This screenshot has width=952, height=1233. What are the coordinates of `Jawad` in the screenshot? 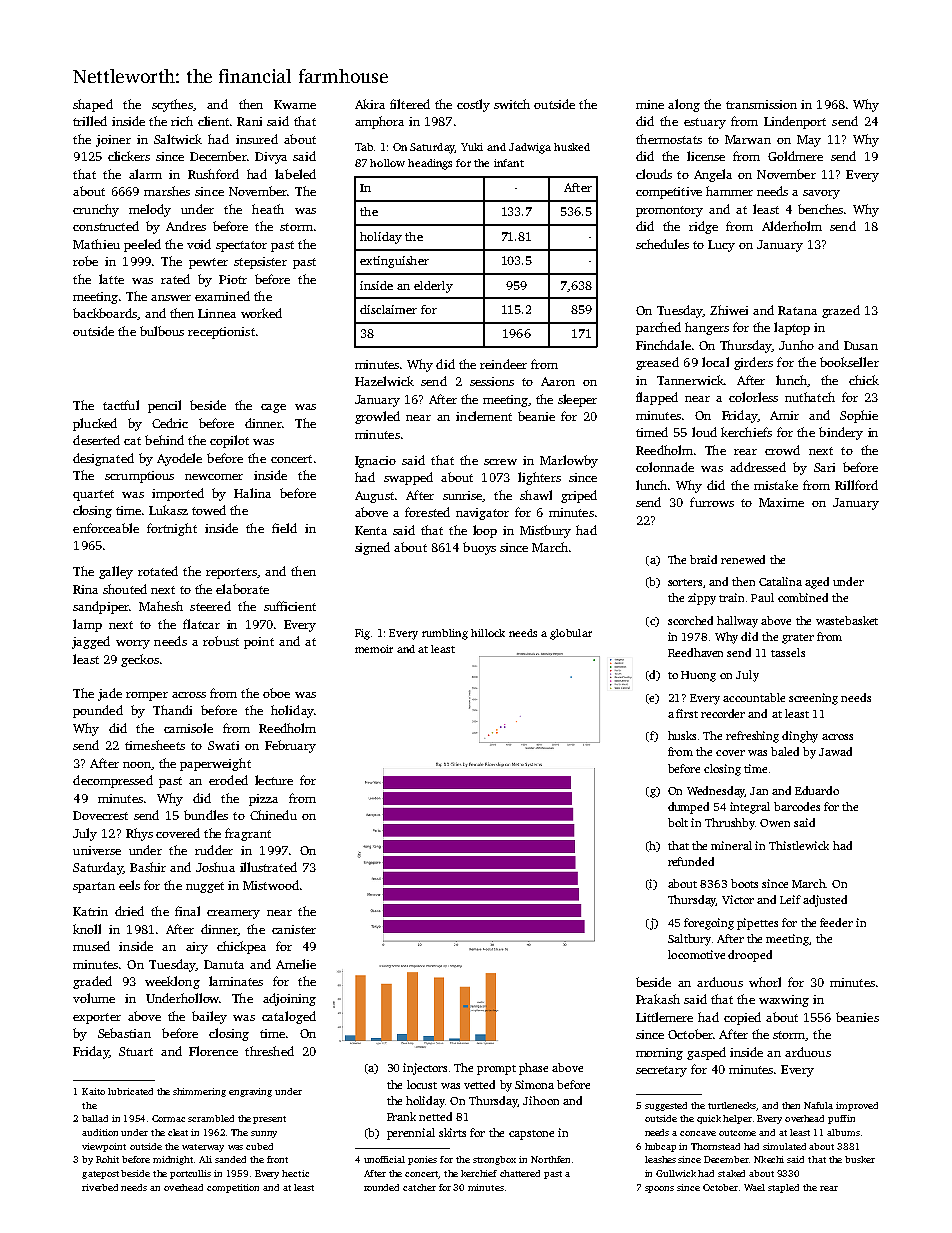 It's located at (835, 751).
